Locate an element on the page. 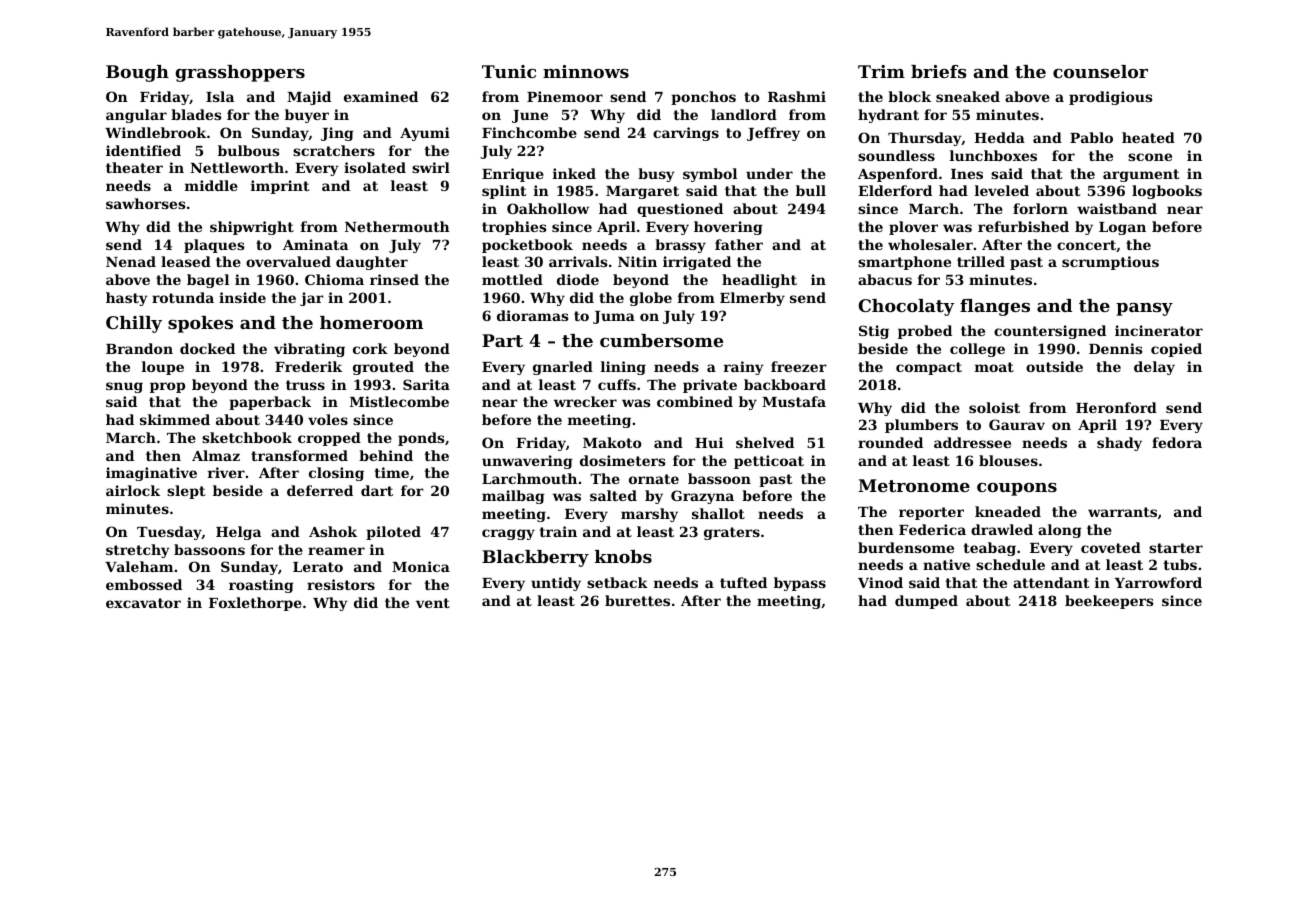 The image size is (1308, 924). scrumptious is located at coordinates (1110, 263).
